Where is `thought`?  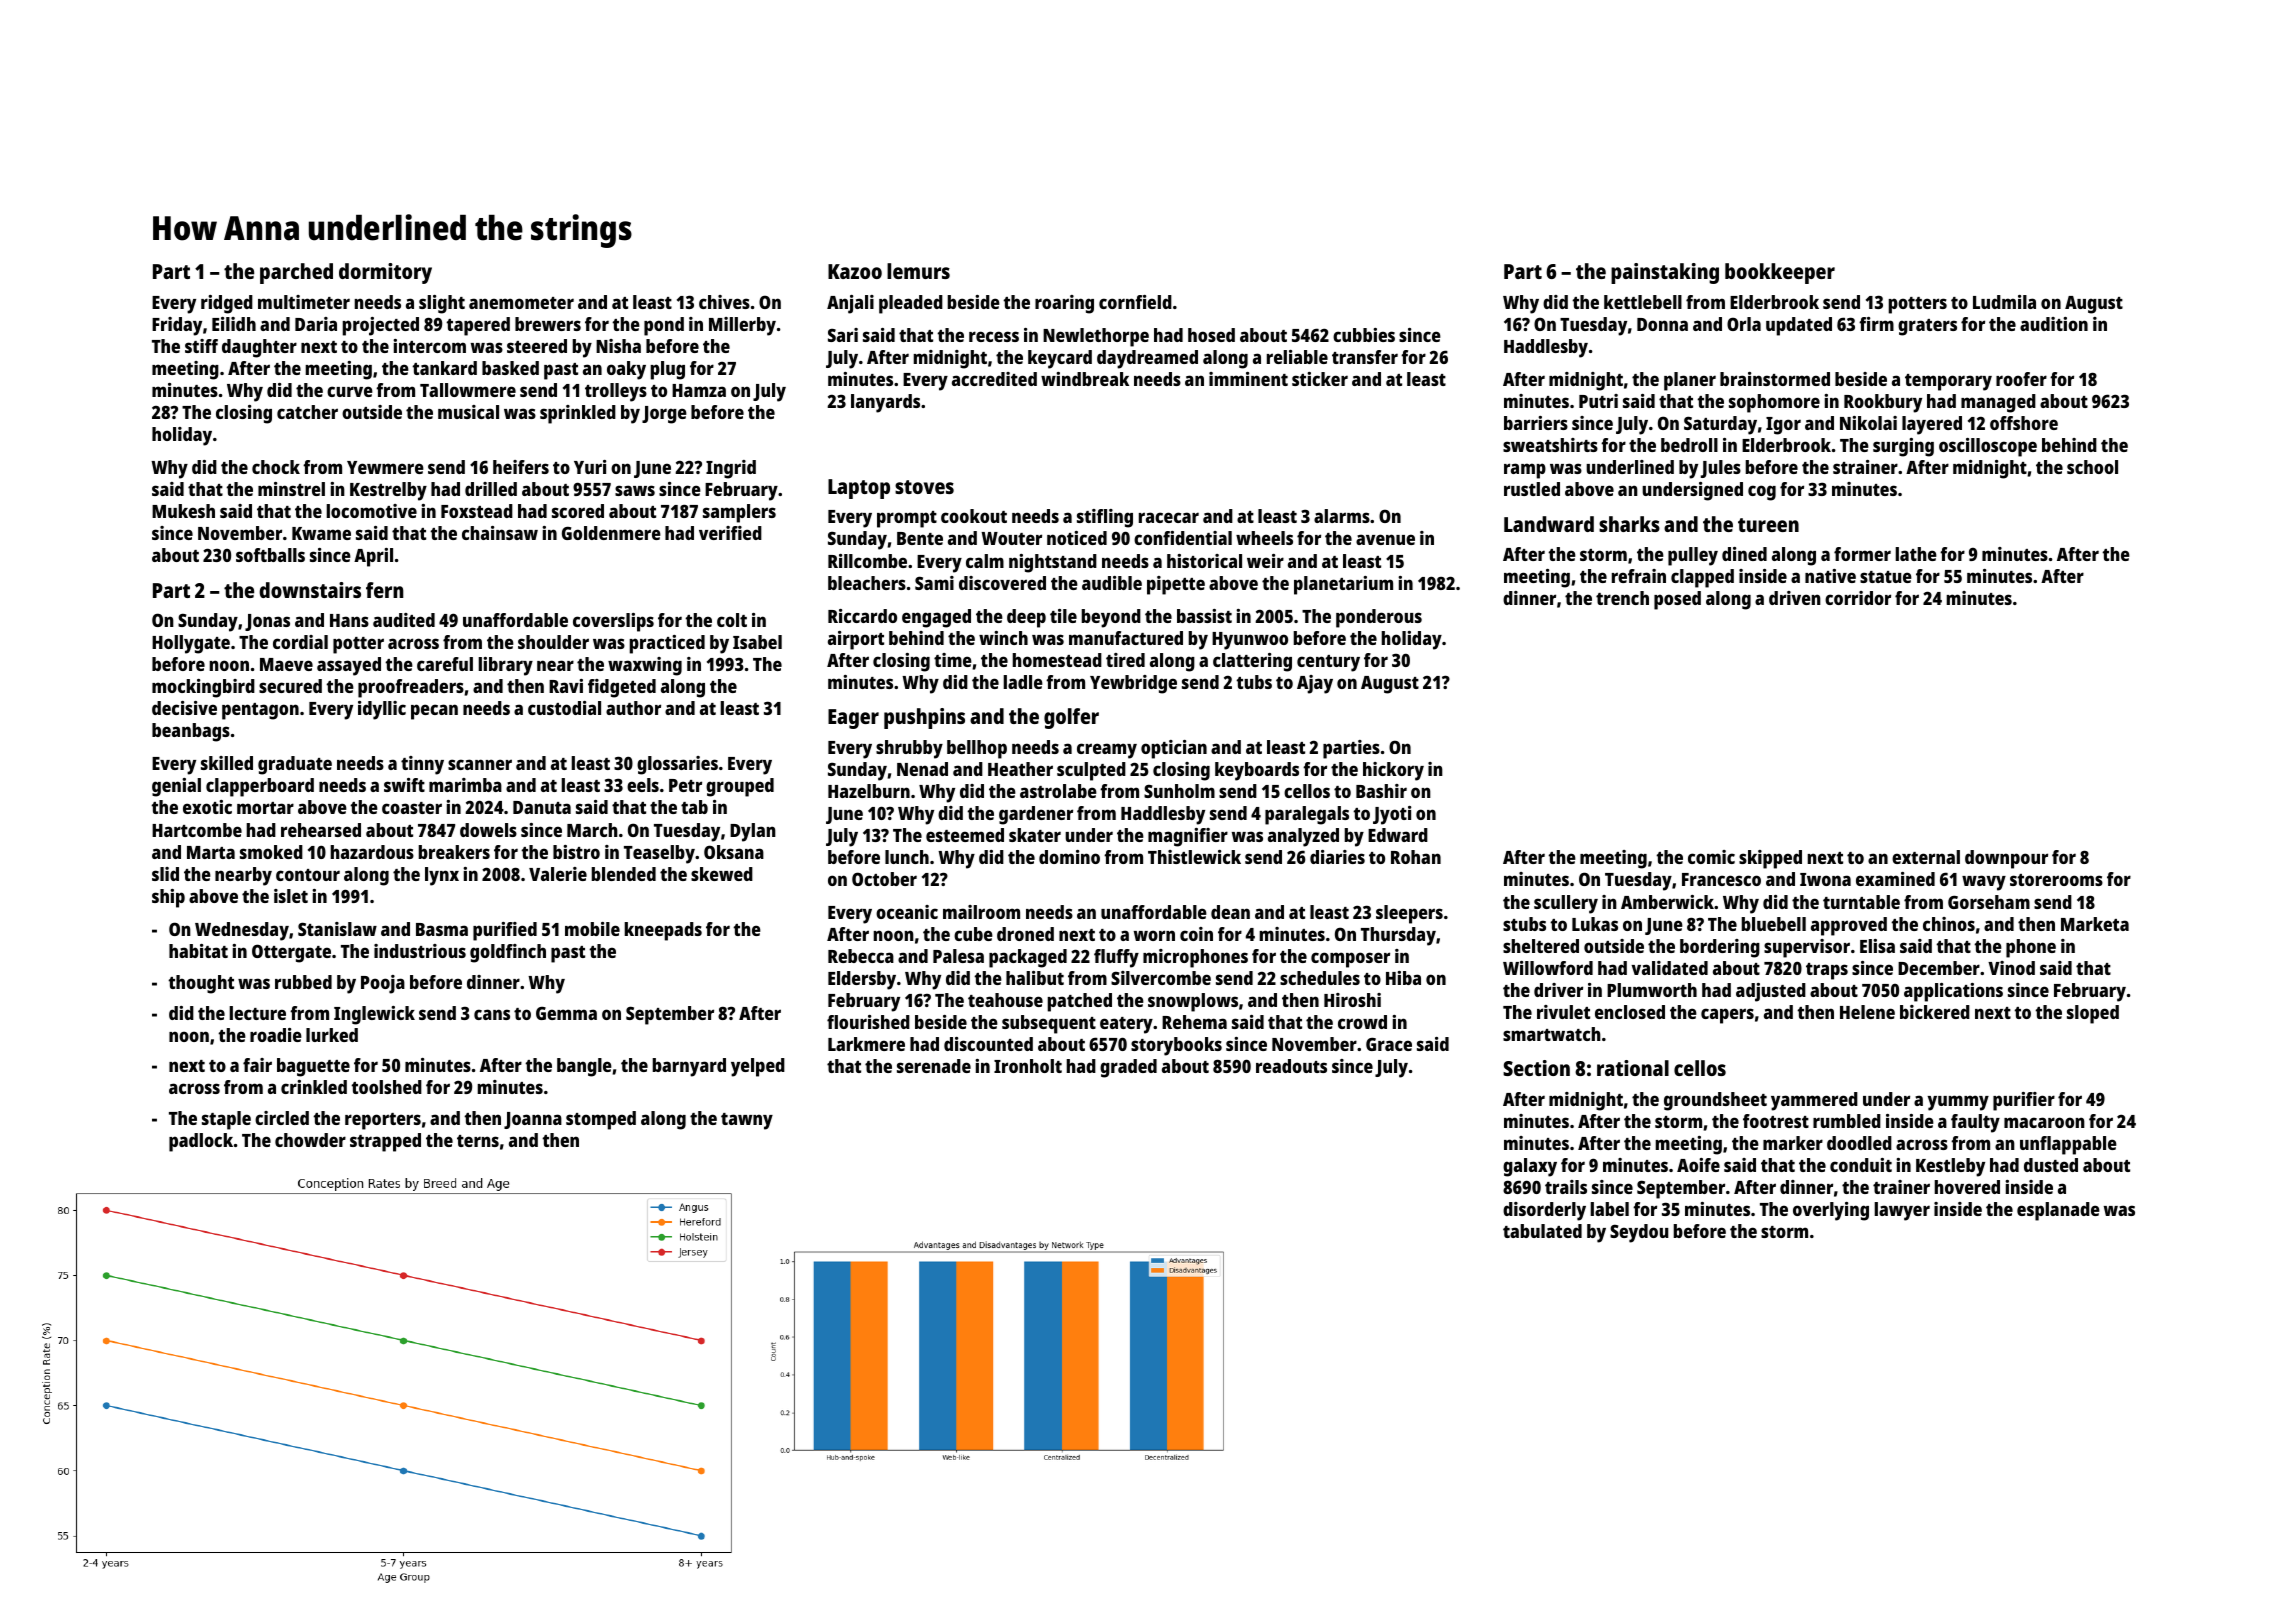
thought is located at coordinates (201, 984).
